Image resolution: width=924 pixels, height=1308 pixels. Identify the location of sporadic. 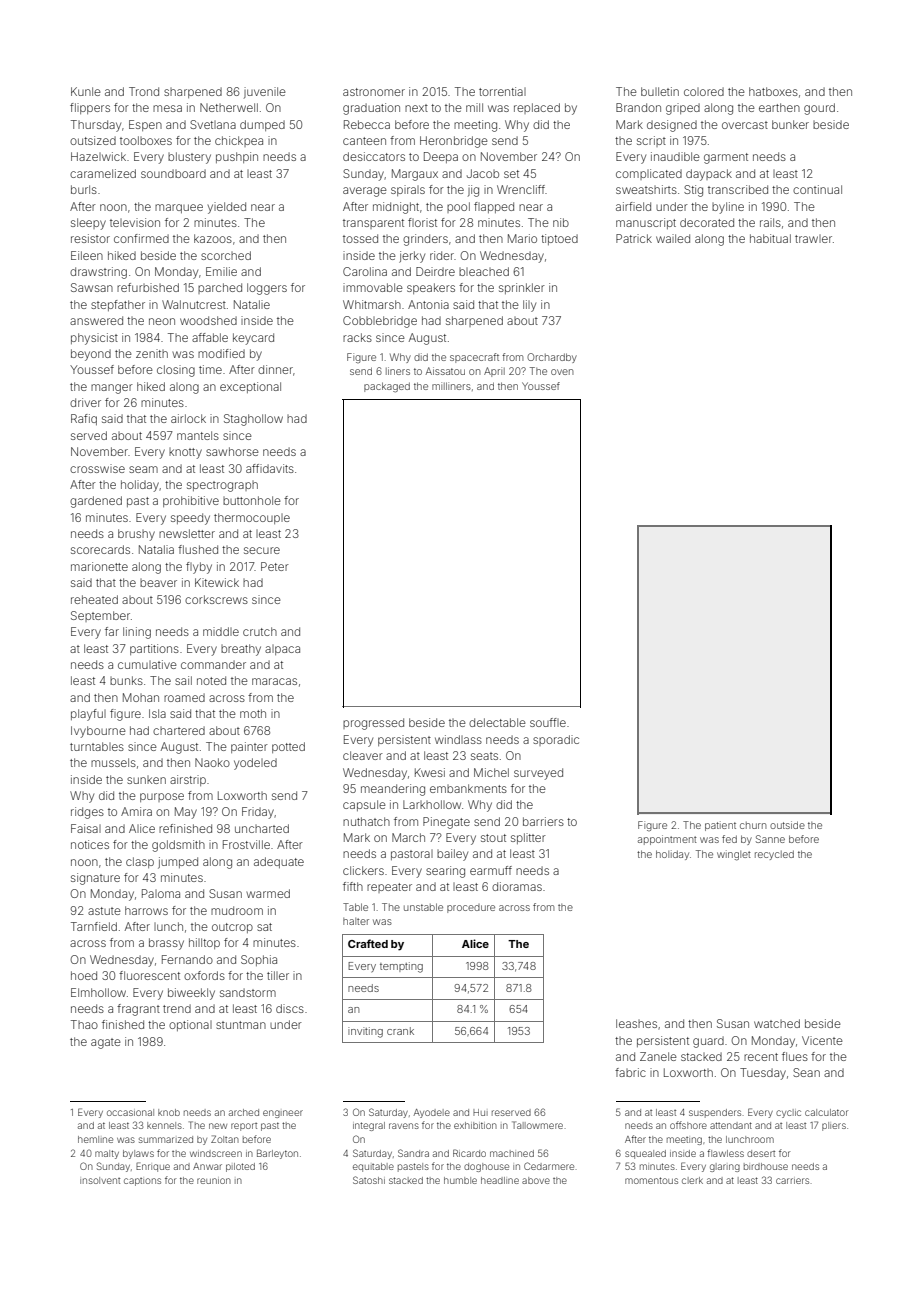
(556, 740).
